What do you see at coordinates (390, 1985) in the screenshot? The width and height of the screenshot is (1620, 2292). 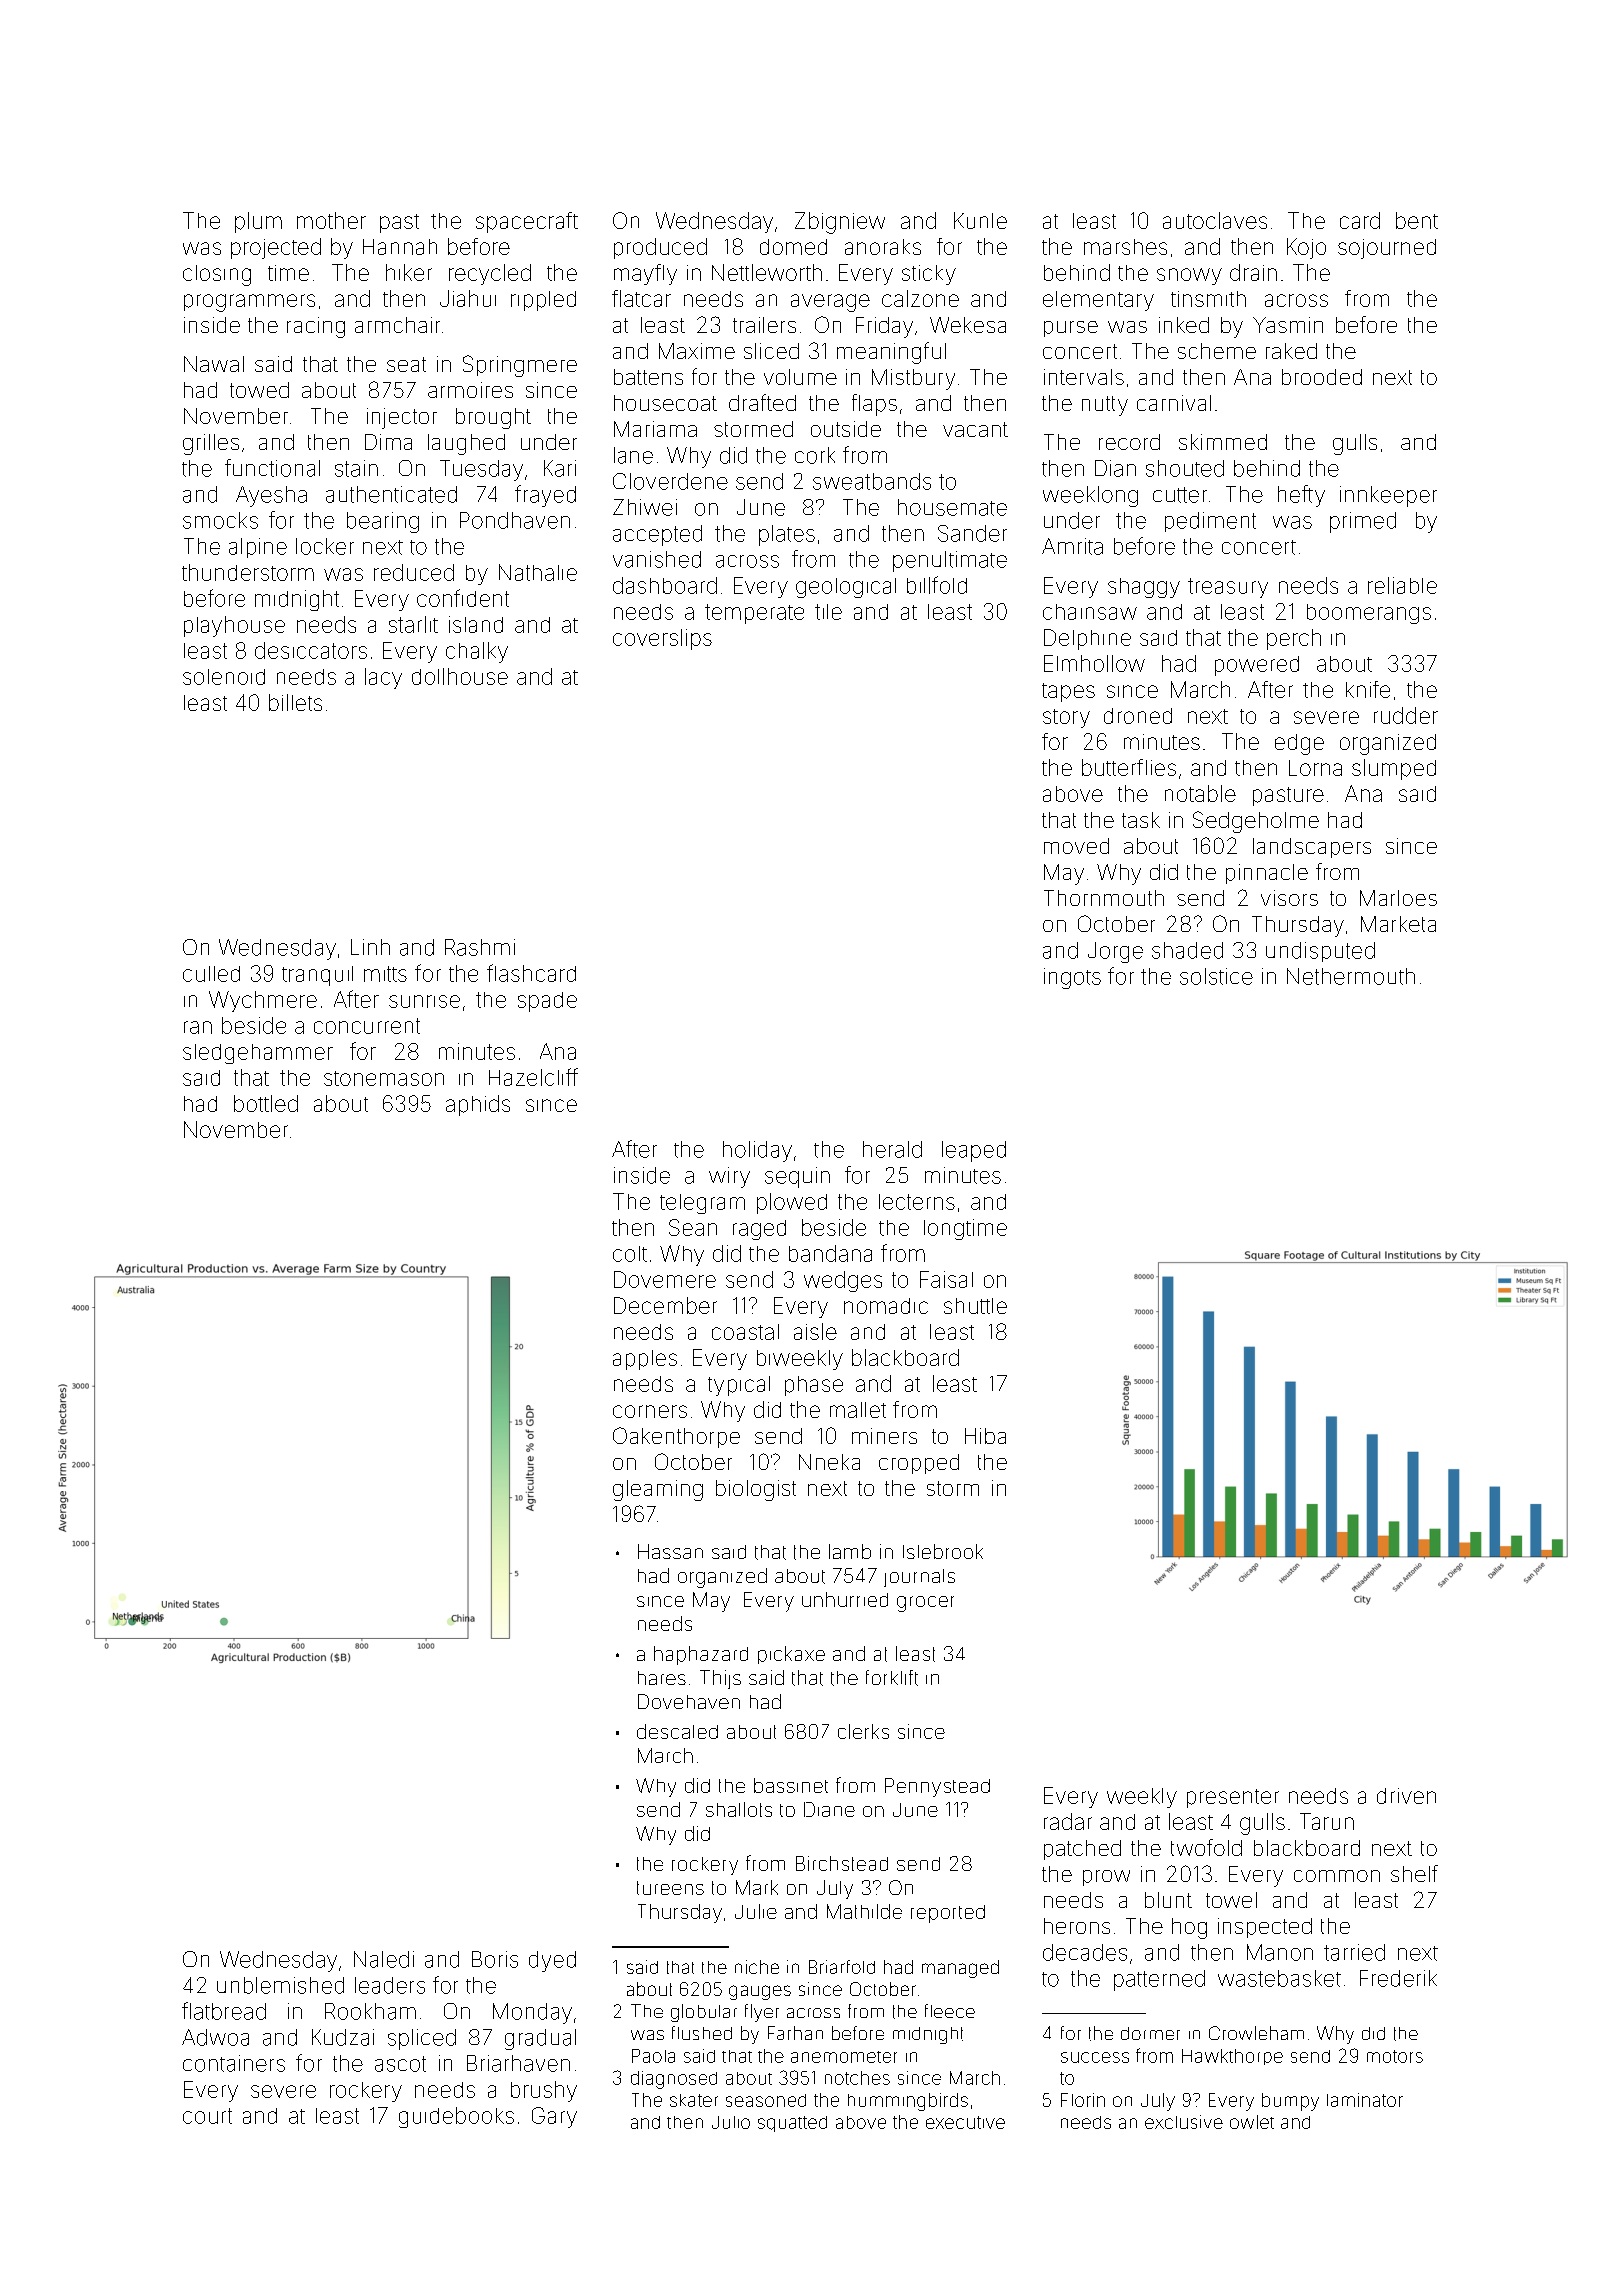 I see `leaders` at bounding box center [390, 1985].
